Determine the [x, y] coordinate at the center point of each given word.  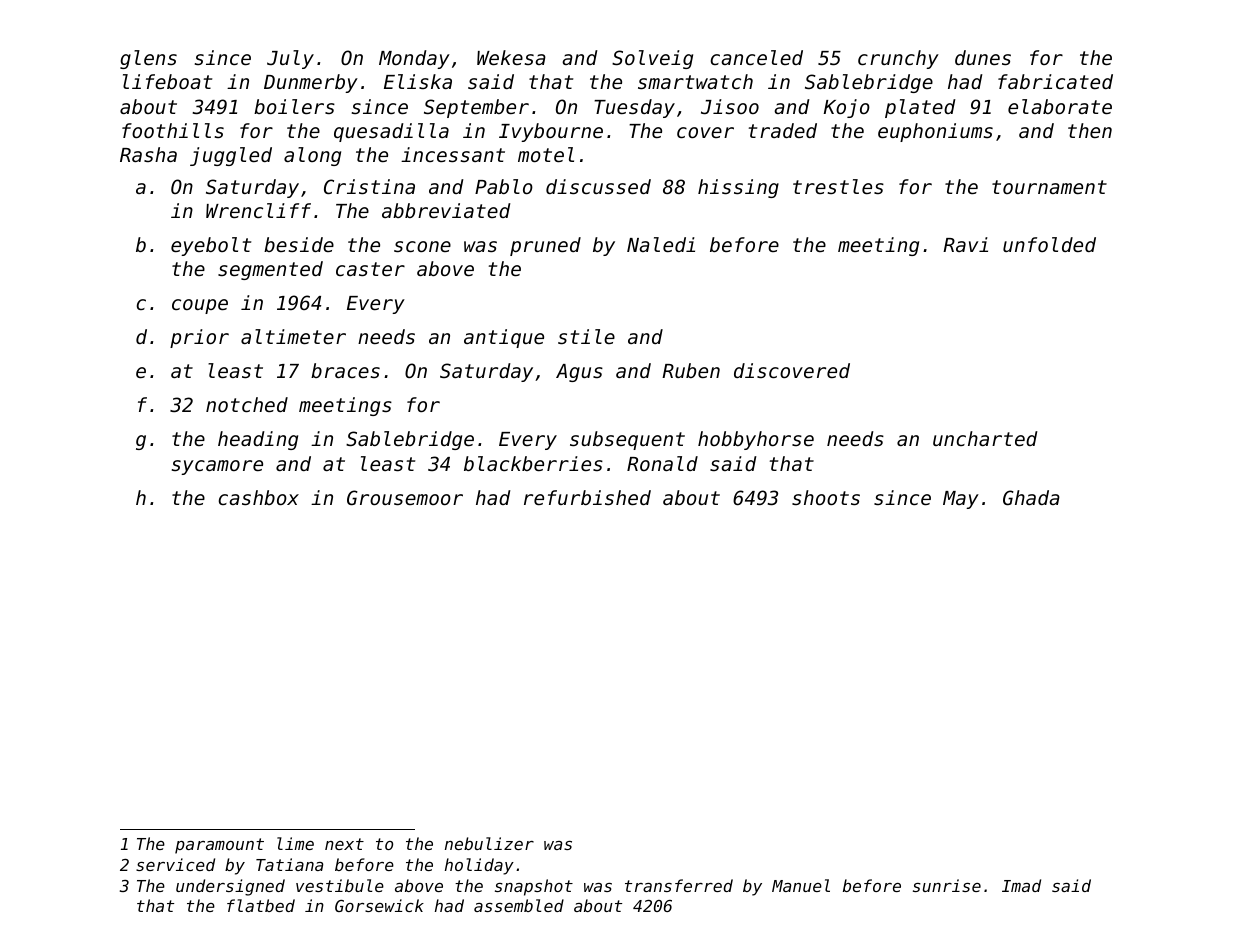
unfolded [1049, 244]
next [344, 844]
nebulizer [489, 843]
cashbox [259, 497]
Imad [1021, 885]
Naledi [661, 244]
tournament [1049, 187]
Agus [579, 373]
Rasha [148, 154]
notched [247, 404]
